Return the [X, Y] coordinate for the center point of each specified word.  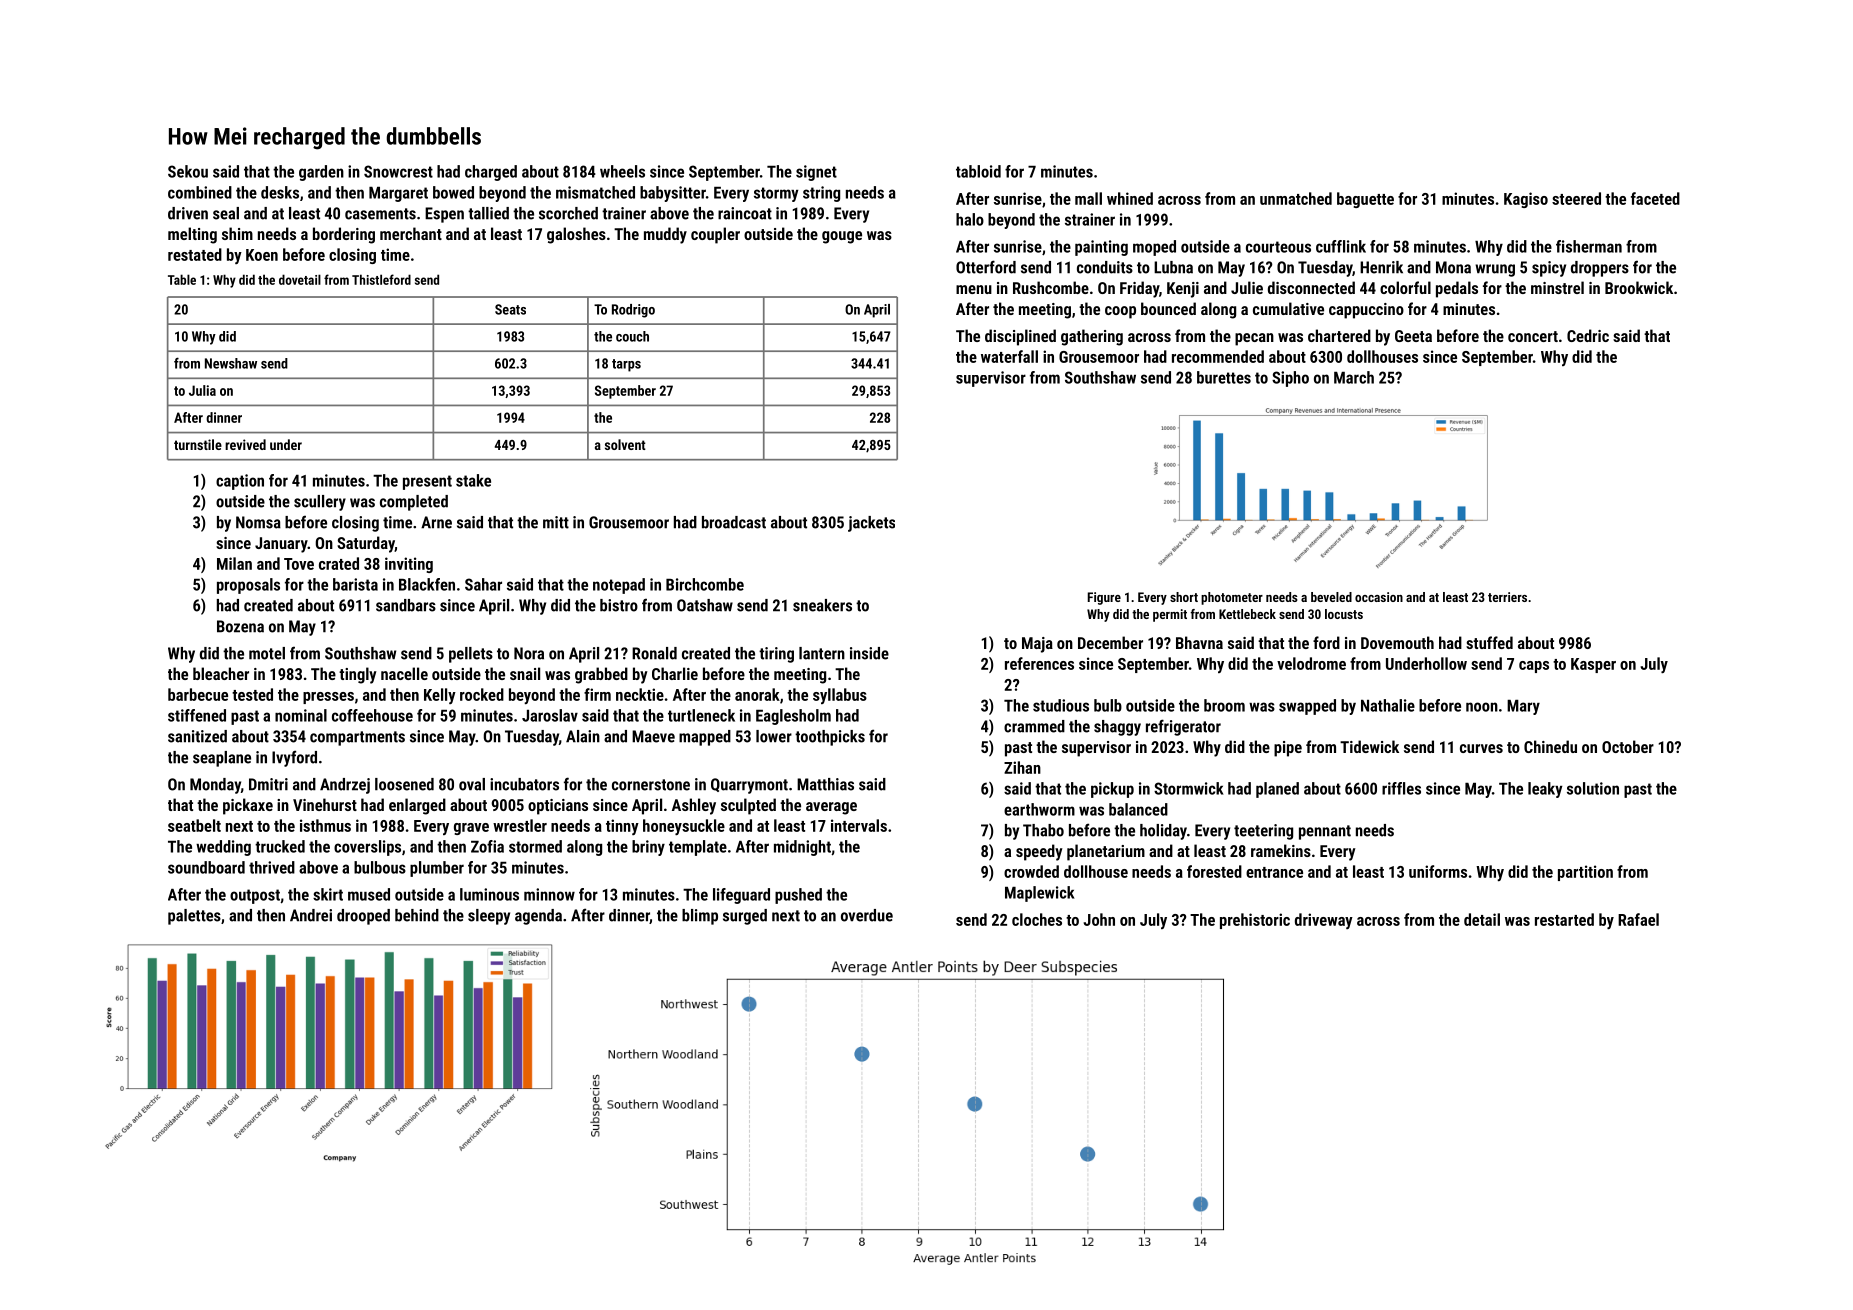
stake [473, 480]
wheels [622, 171]
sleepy [489, 917]
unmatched [1296, 198]
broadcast [734, 522]
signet [816, 173]
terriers [1507, 597]
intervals [859, 825]
